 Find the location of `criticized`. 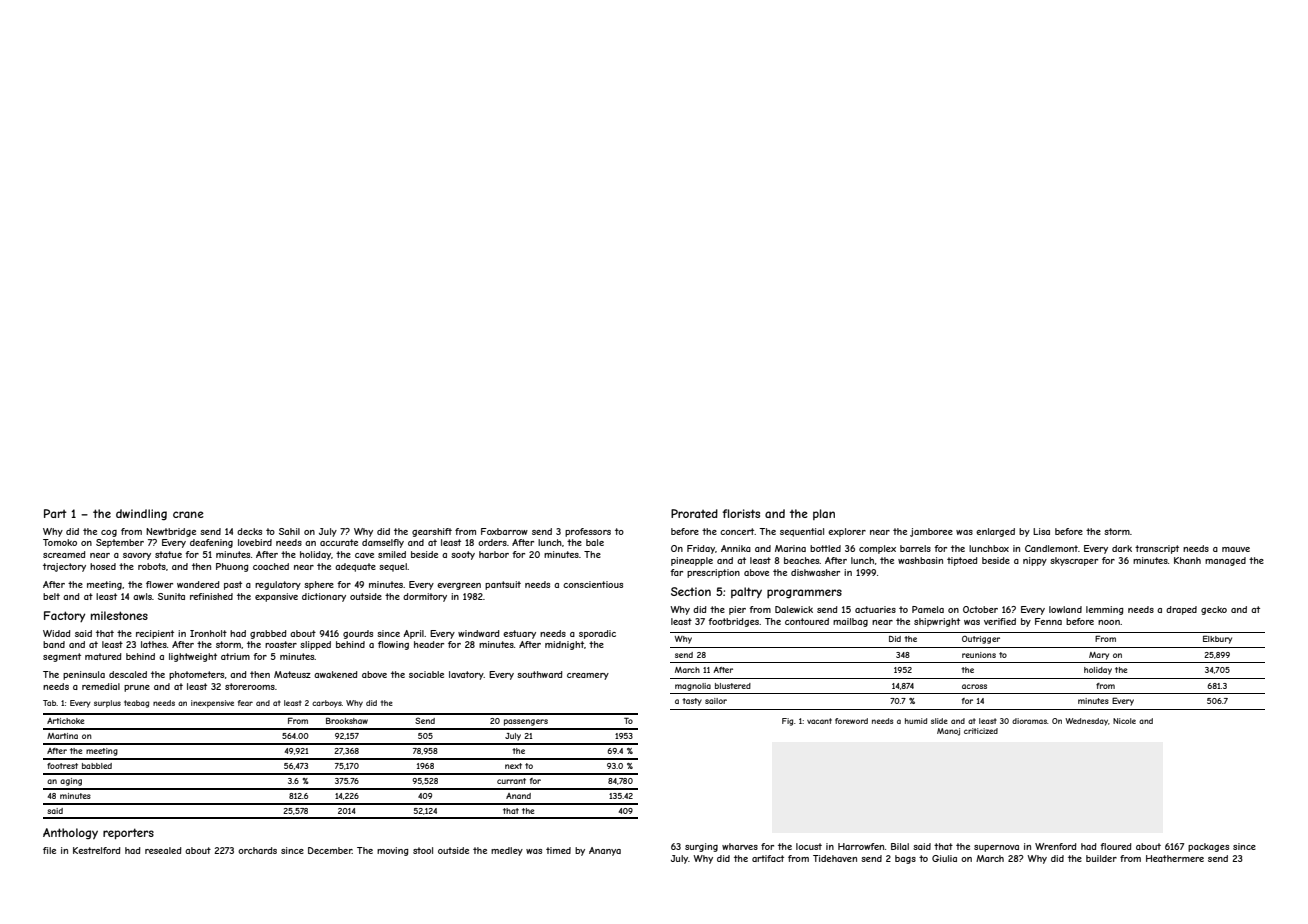

criticized is located at coordinates (981, 731).
